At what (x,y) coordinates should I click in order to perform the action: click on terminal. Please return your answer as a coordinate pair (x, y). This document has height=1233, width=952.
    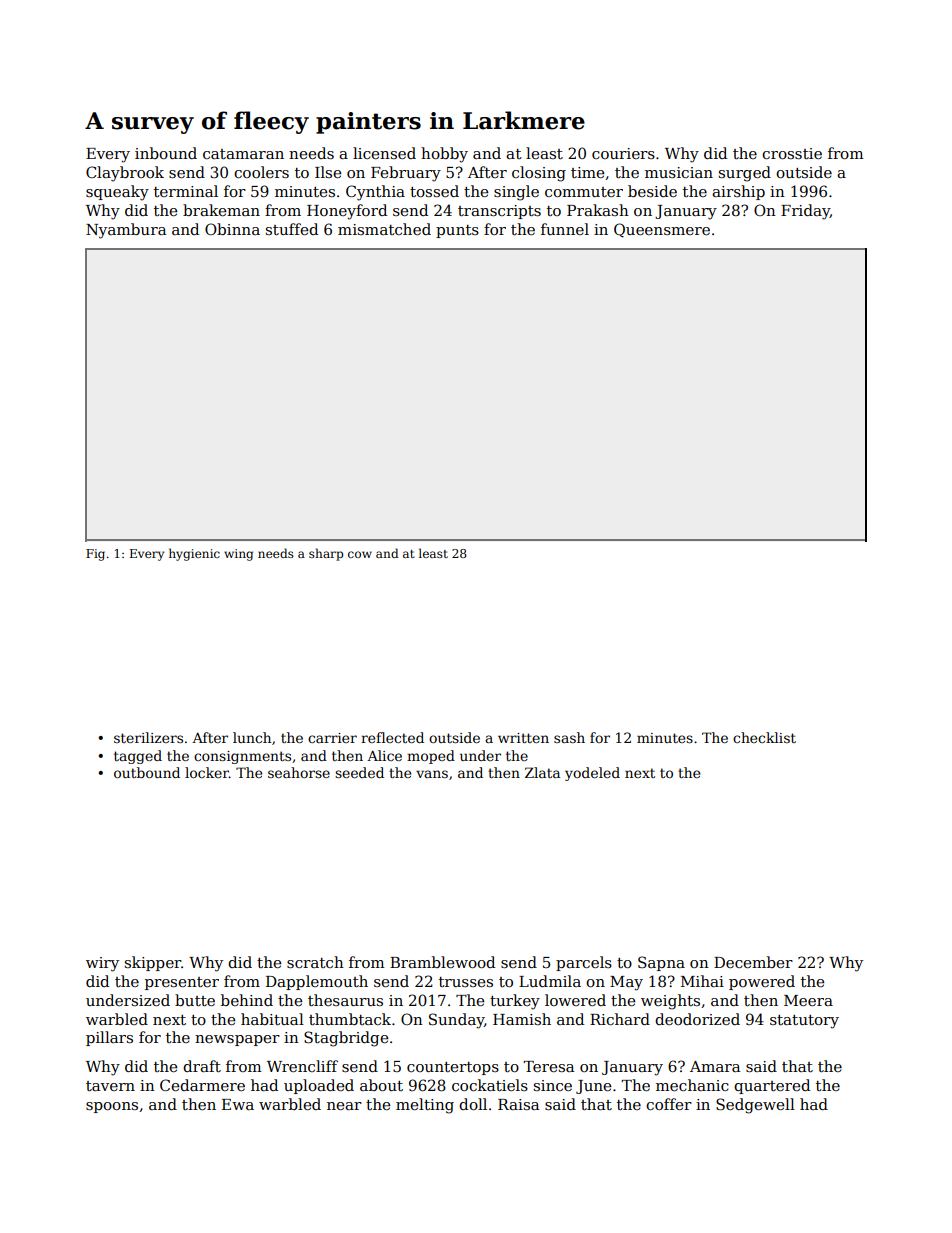
    Looking at the image, I should click on (186, 191).
